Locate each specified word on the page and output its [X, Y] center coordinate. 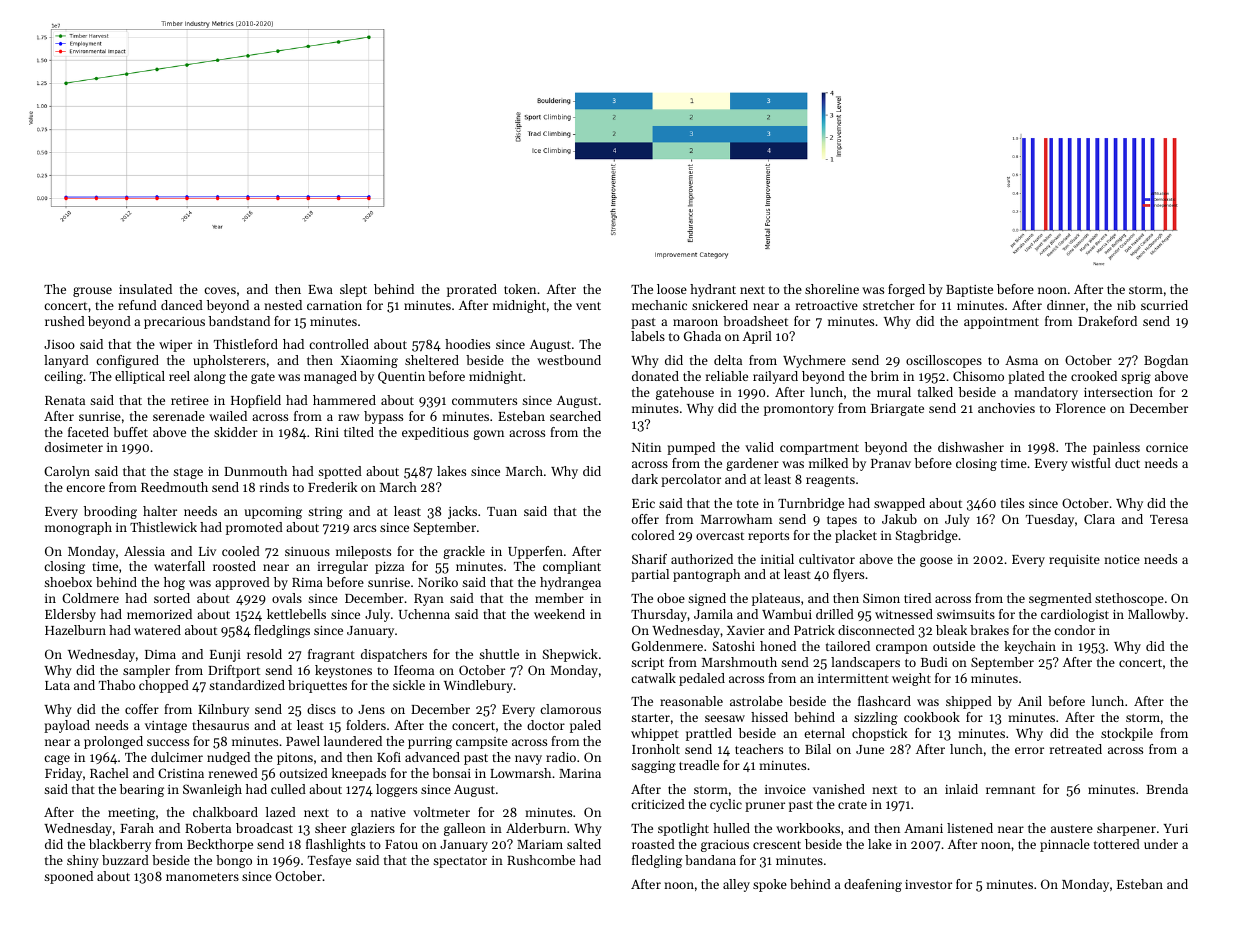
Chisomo [978, 376]
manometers [202, 877]
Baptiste [969, 291]
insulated [145, 289]
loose [672, 289]
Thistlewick [163, 527]
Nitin [646, 447]
